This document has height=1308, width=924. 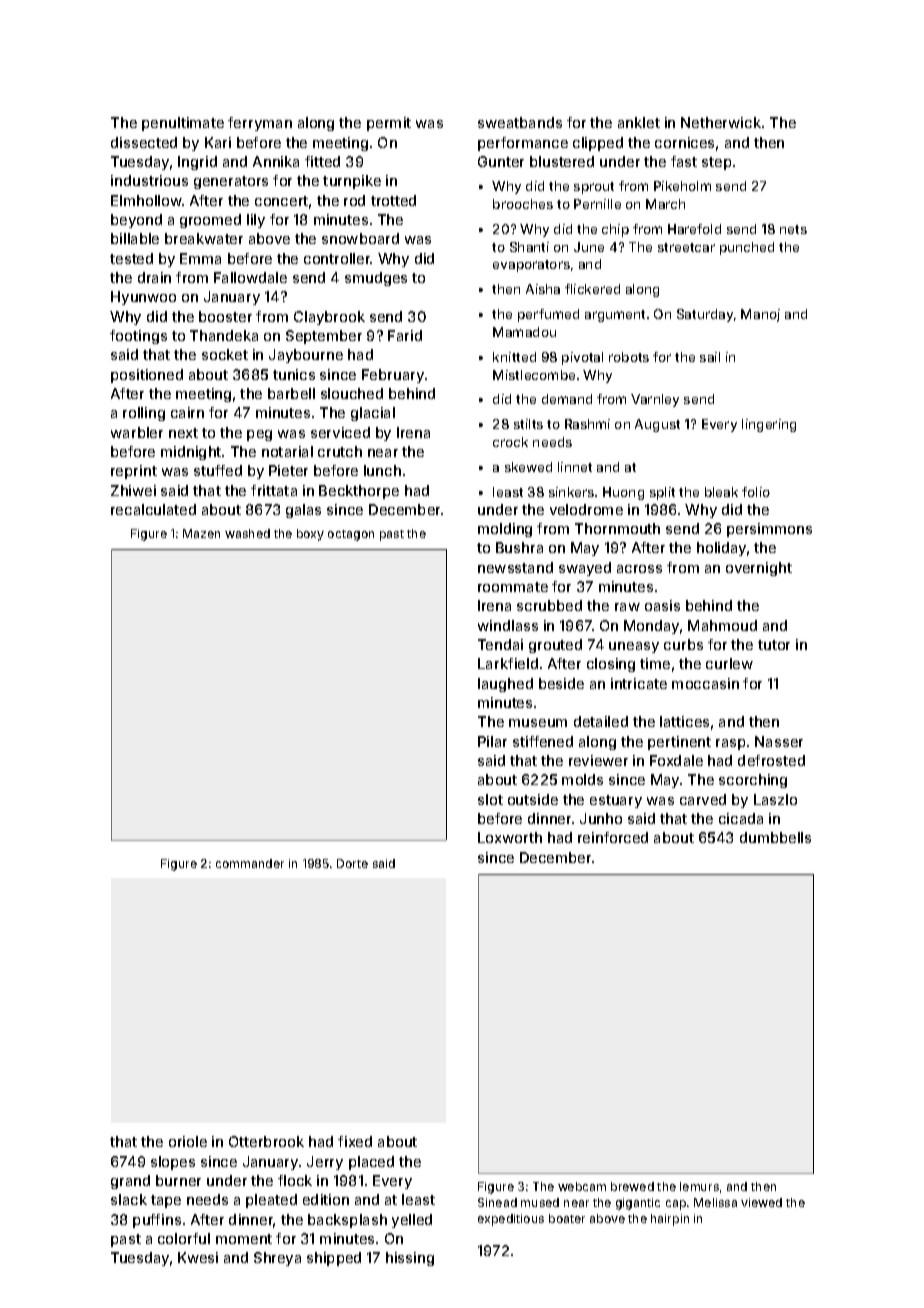 I want to click on commander, so click(x=250, y=863).
